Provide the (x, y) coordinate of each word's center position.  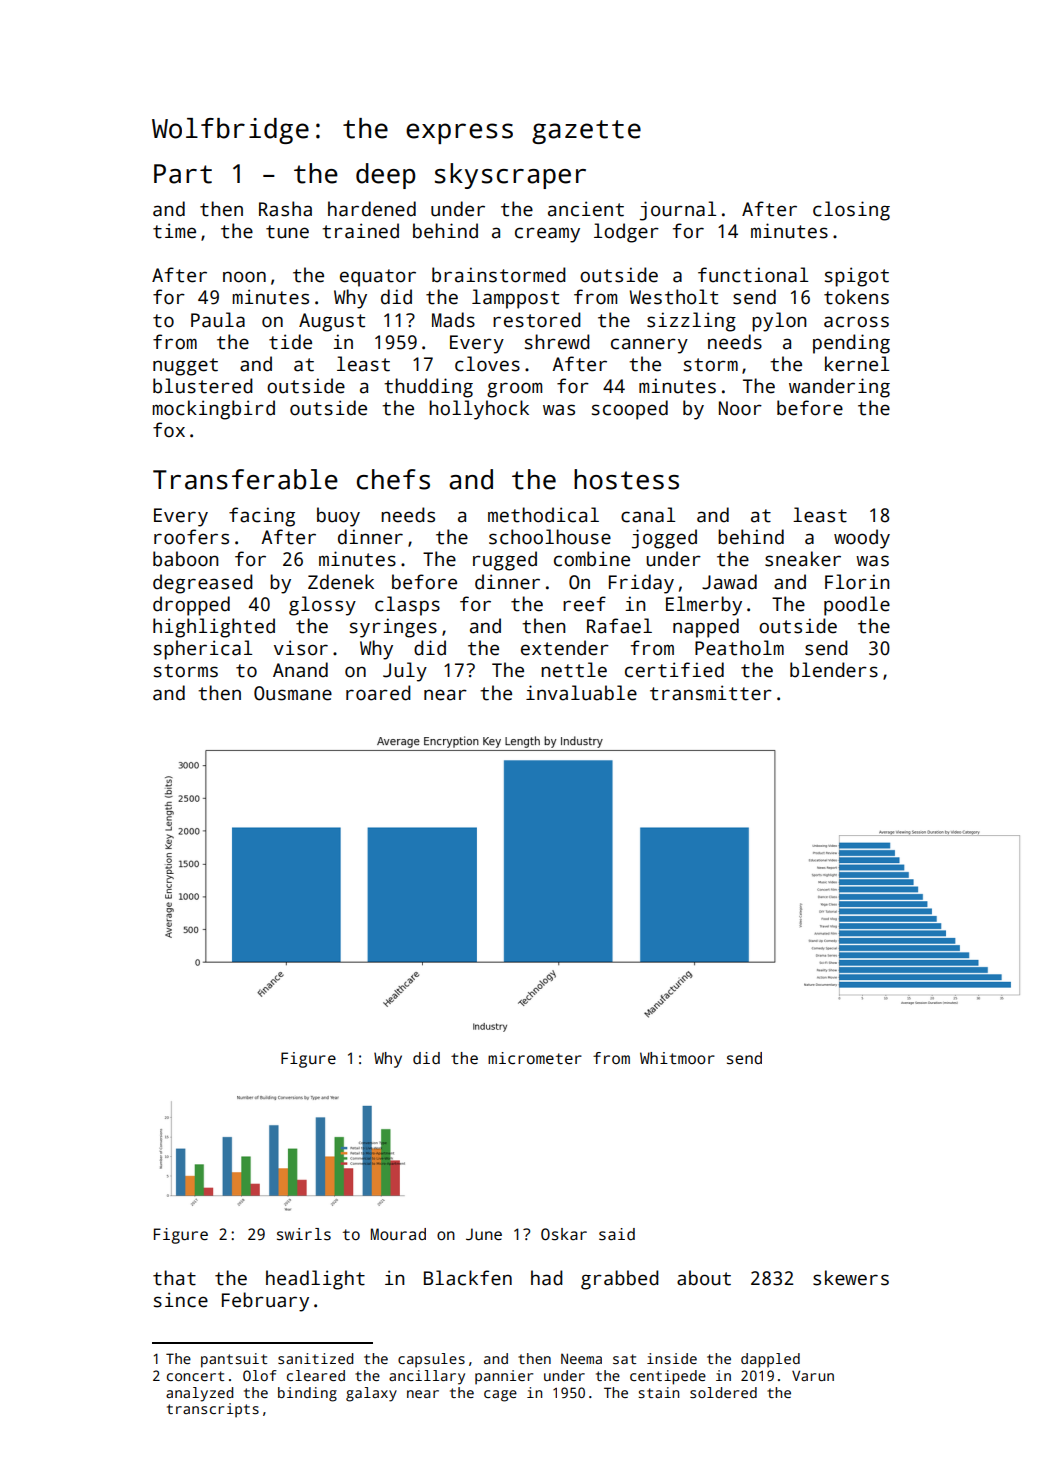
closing (851, 211)
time (174, 231)
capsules (431, 1360)
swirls (304, 1234)
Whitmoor (677, 1058)
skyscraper (510, 176)
